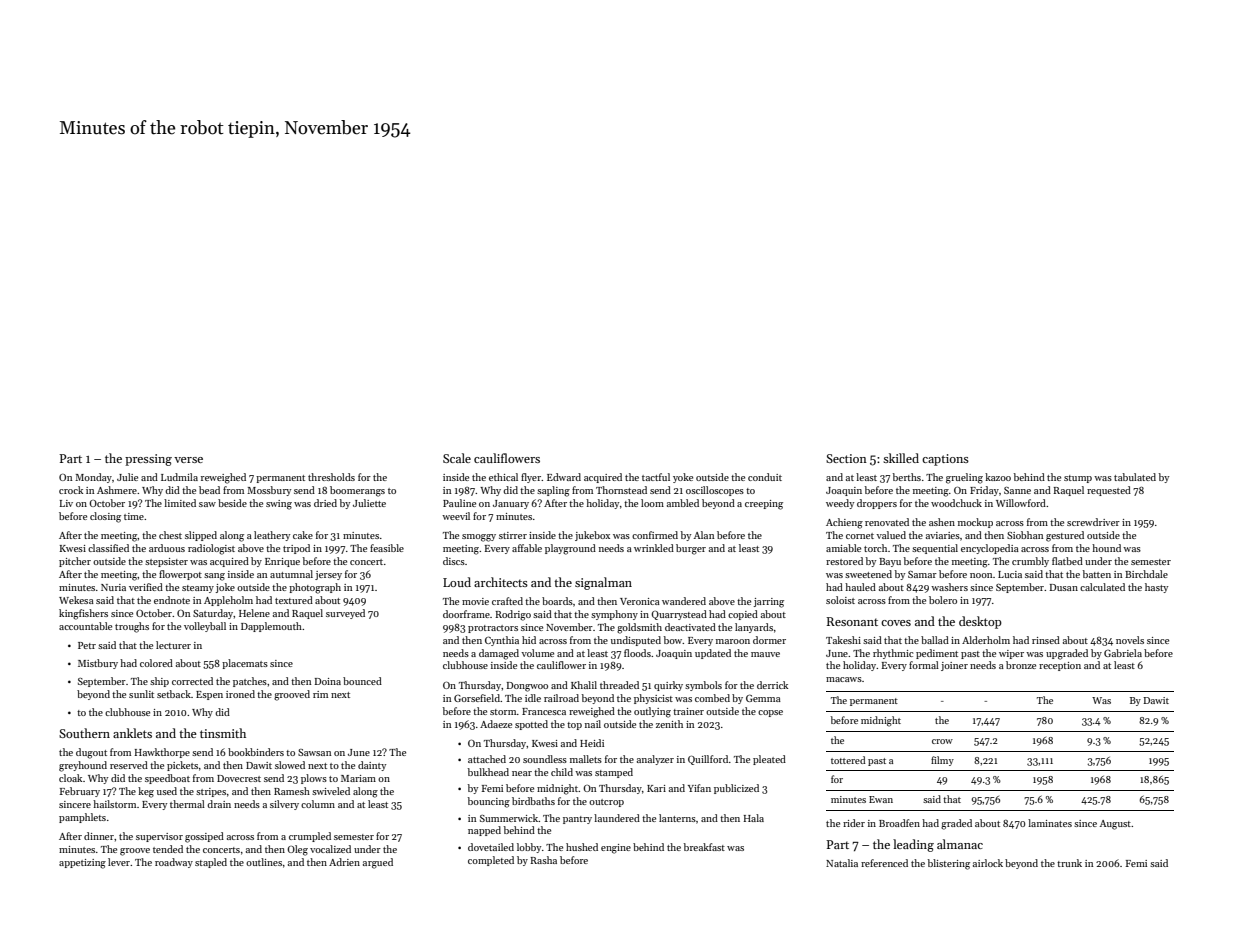  Describe the element at coordinates (484, 831) in the image. I see `napped` at that location.
